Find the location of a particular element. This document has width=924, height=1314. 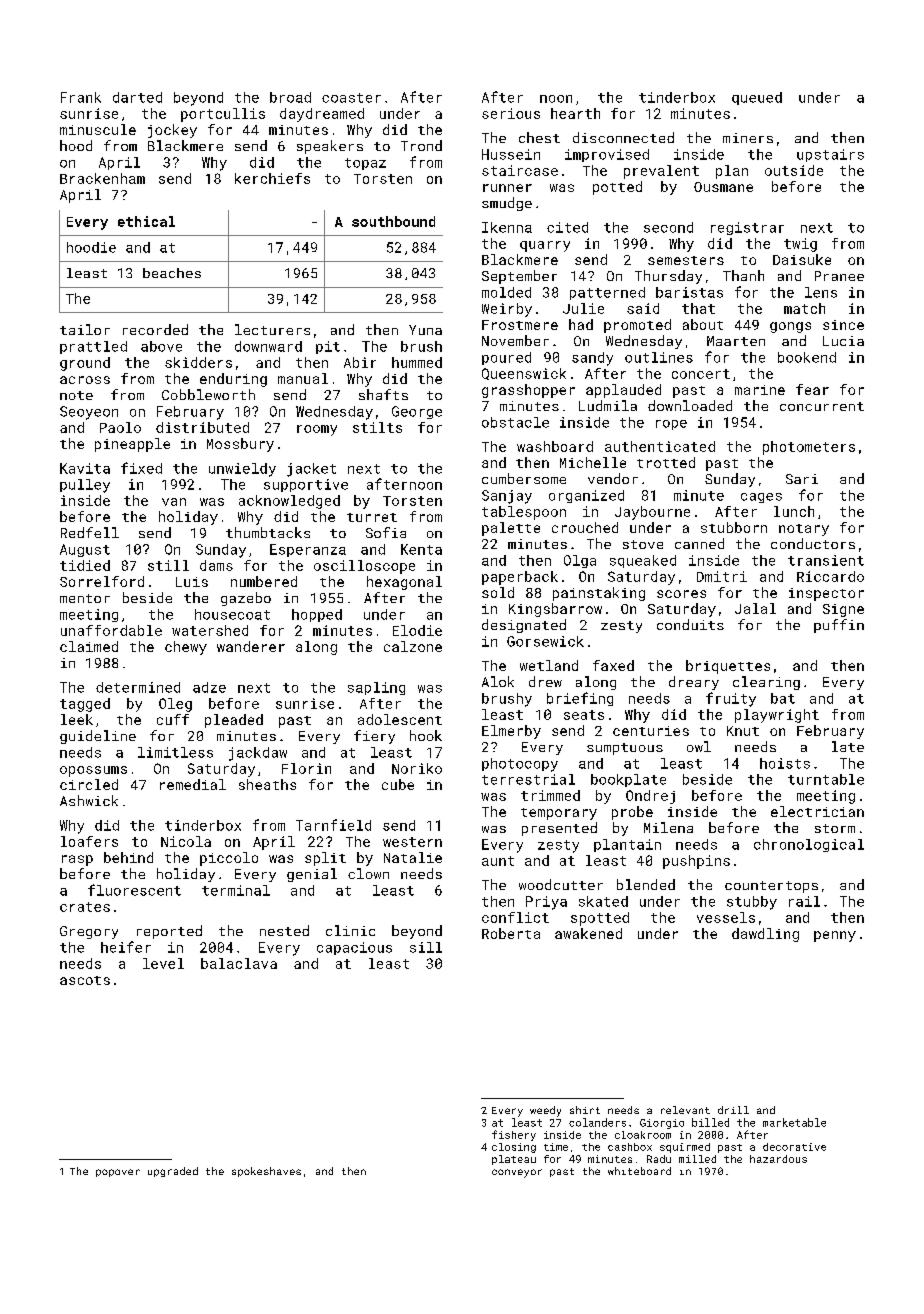

Luis is located at coordinates (192, 582).
